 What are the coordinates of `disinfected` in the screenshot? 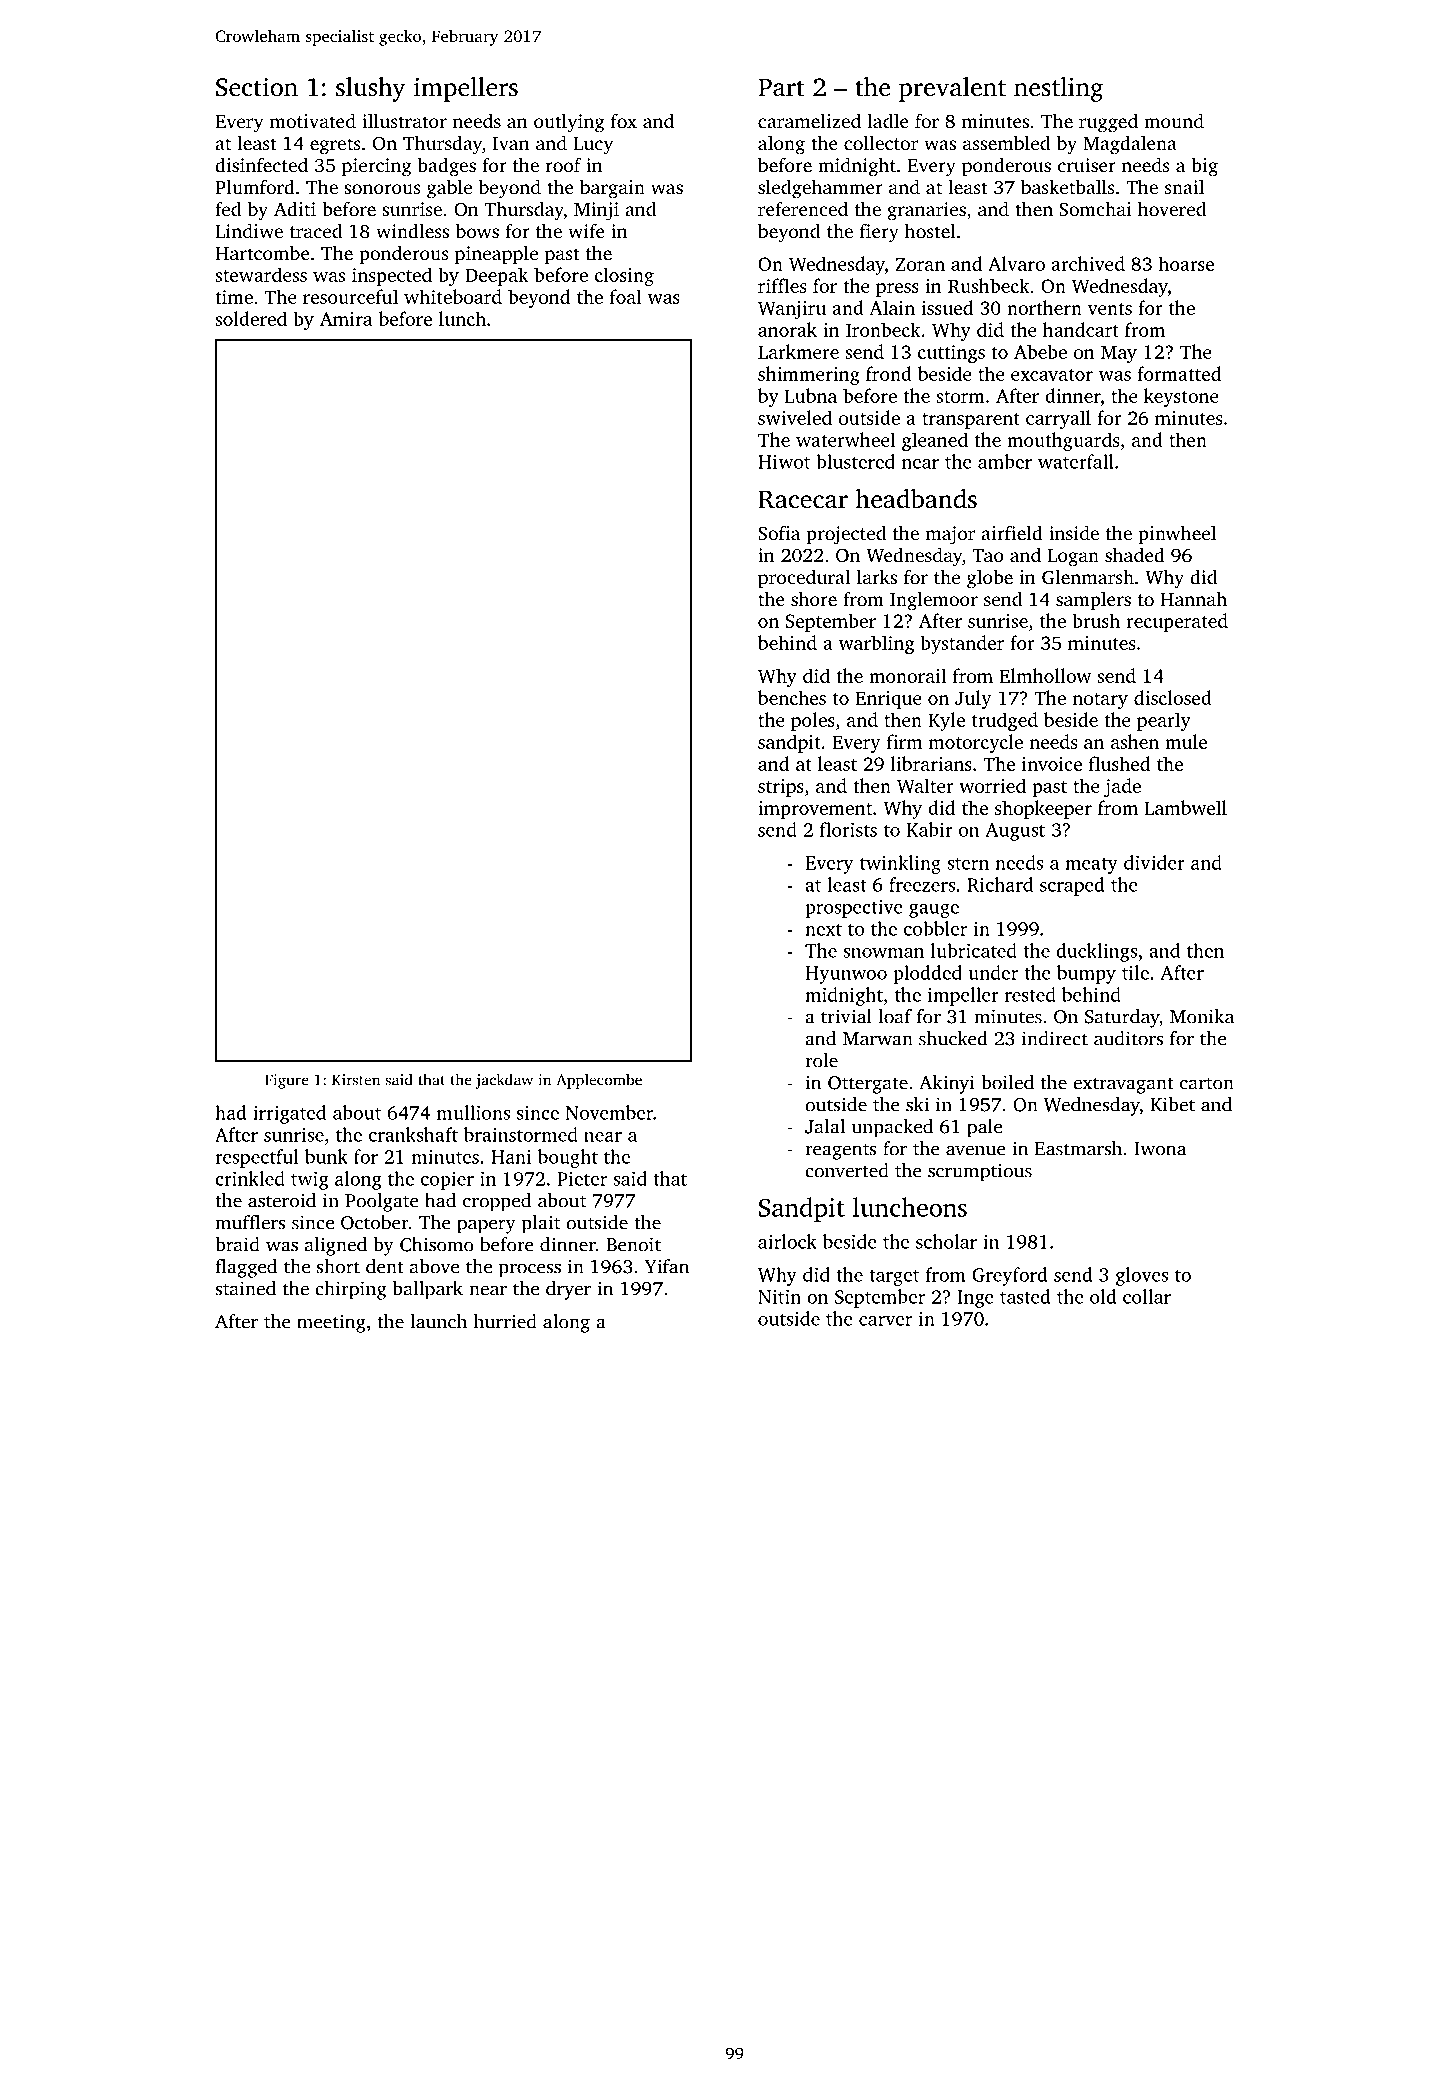 It's located at (261, 164).
